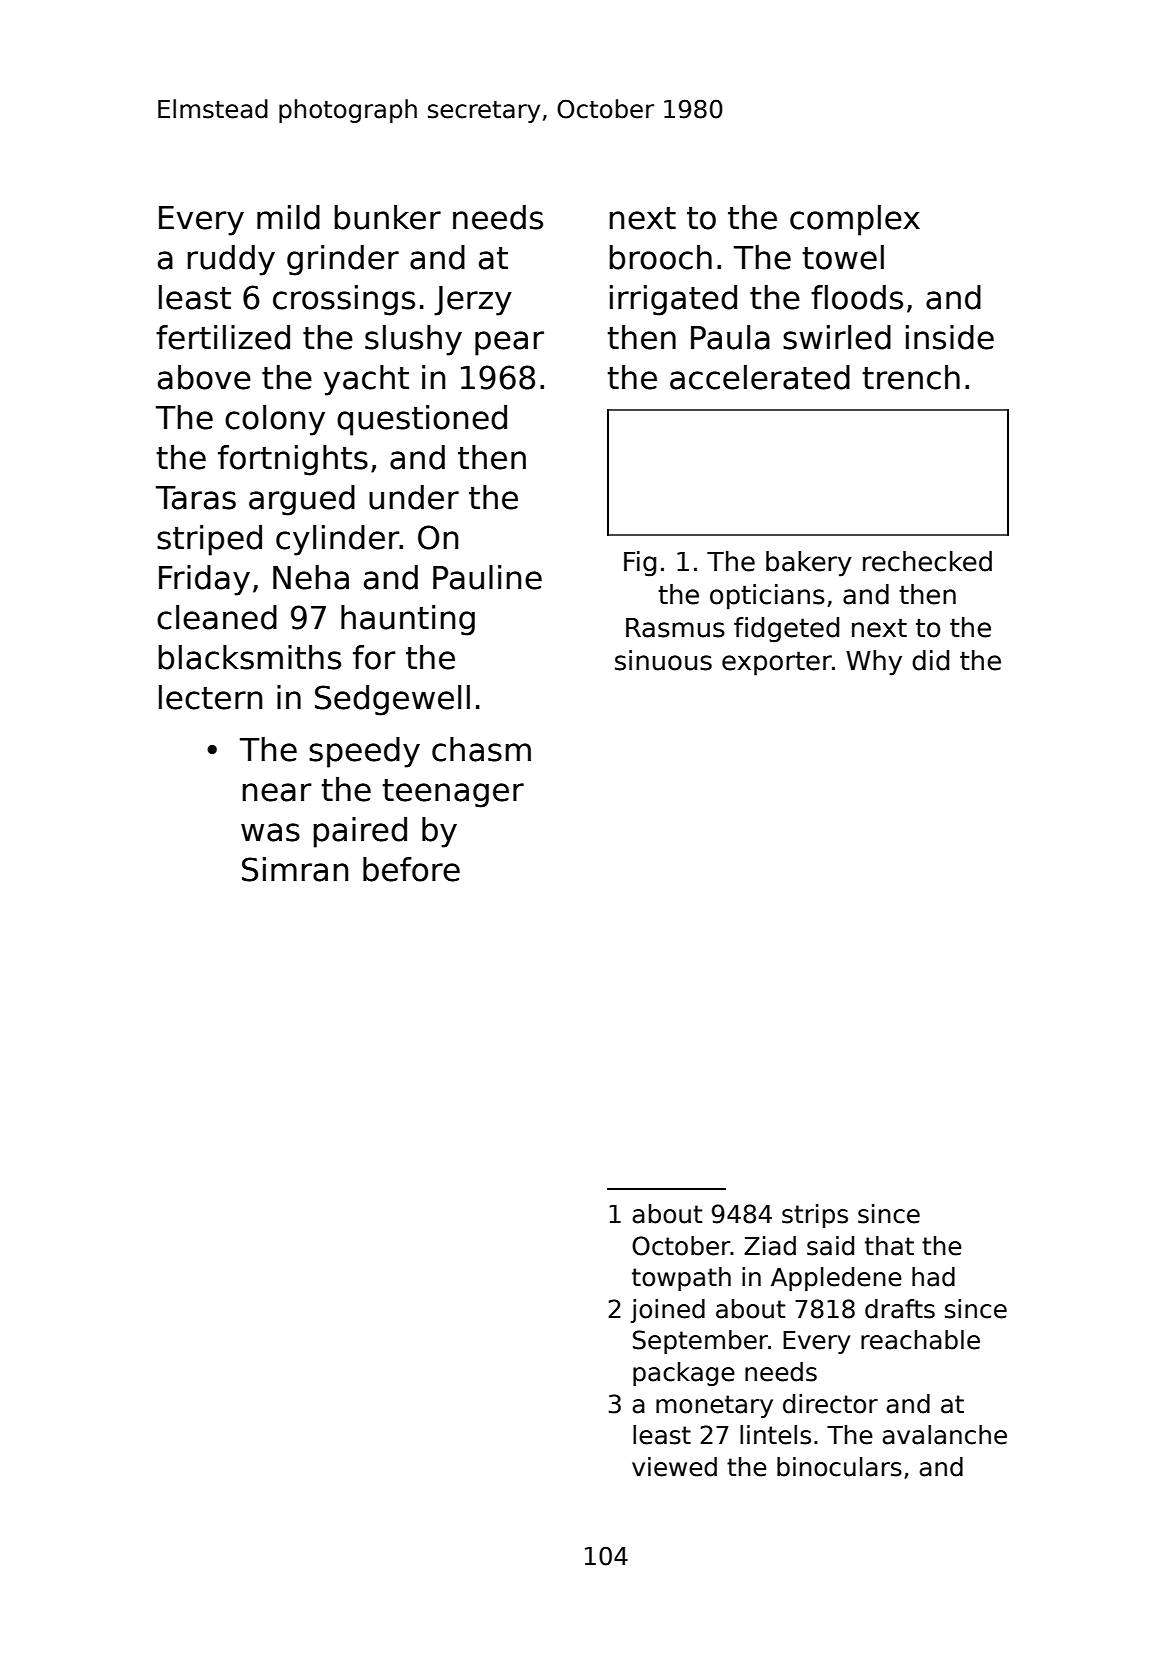 The height and width of the screenshot is (1654, 1165). What do you see at coordinates (660, 257) in the screenshot?
I see `brooch` at bounding box center [660, 257].
